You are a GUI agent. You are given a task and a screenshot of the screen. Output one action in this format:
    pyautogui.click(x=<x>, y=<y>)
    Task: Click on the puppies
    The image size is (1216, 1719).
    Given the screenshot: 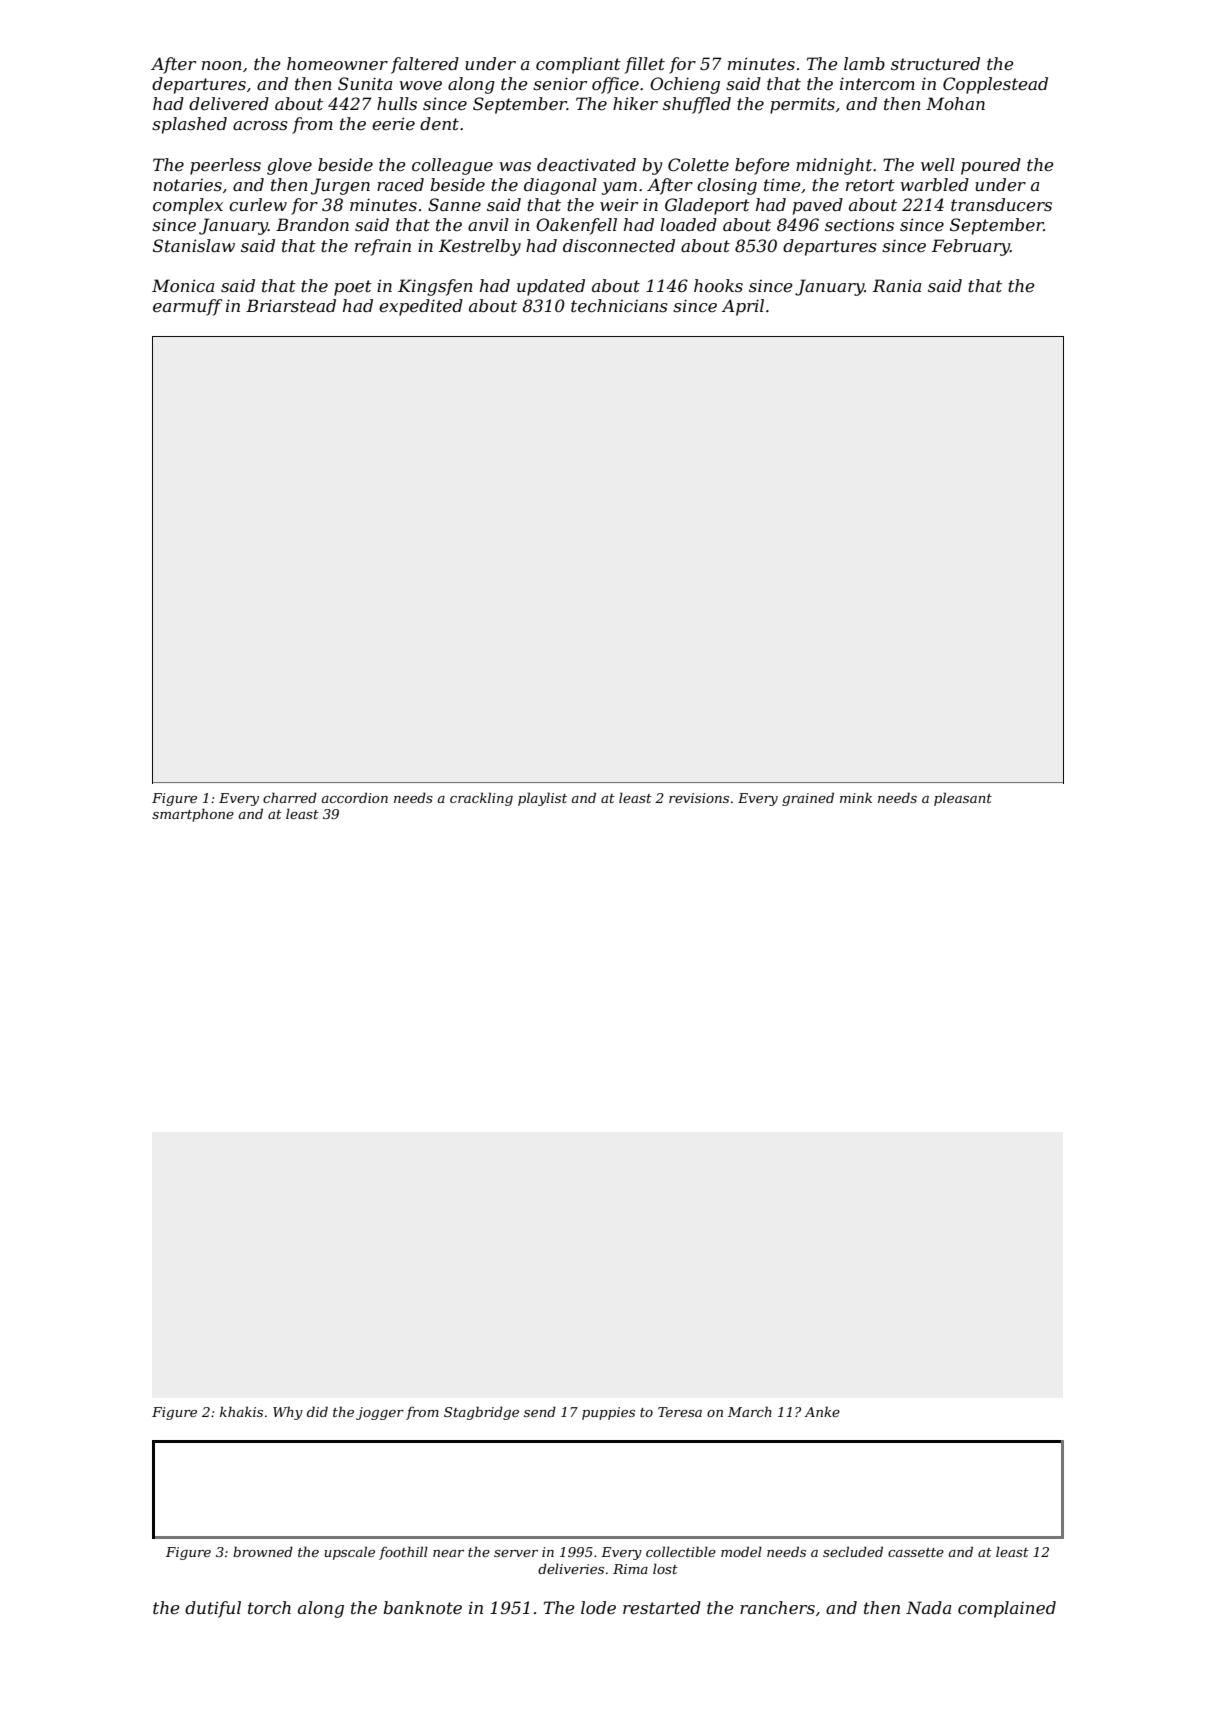 What is the action you would take?
    pyautogui.click(x=608, y=1413)
